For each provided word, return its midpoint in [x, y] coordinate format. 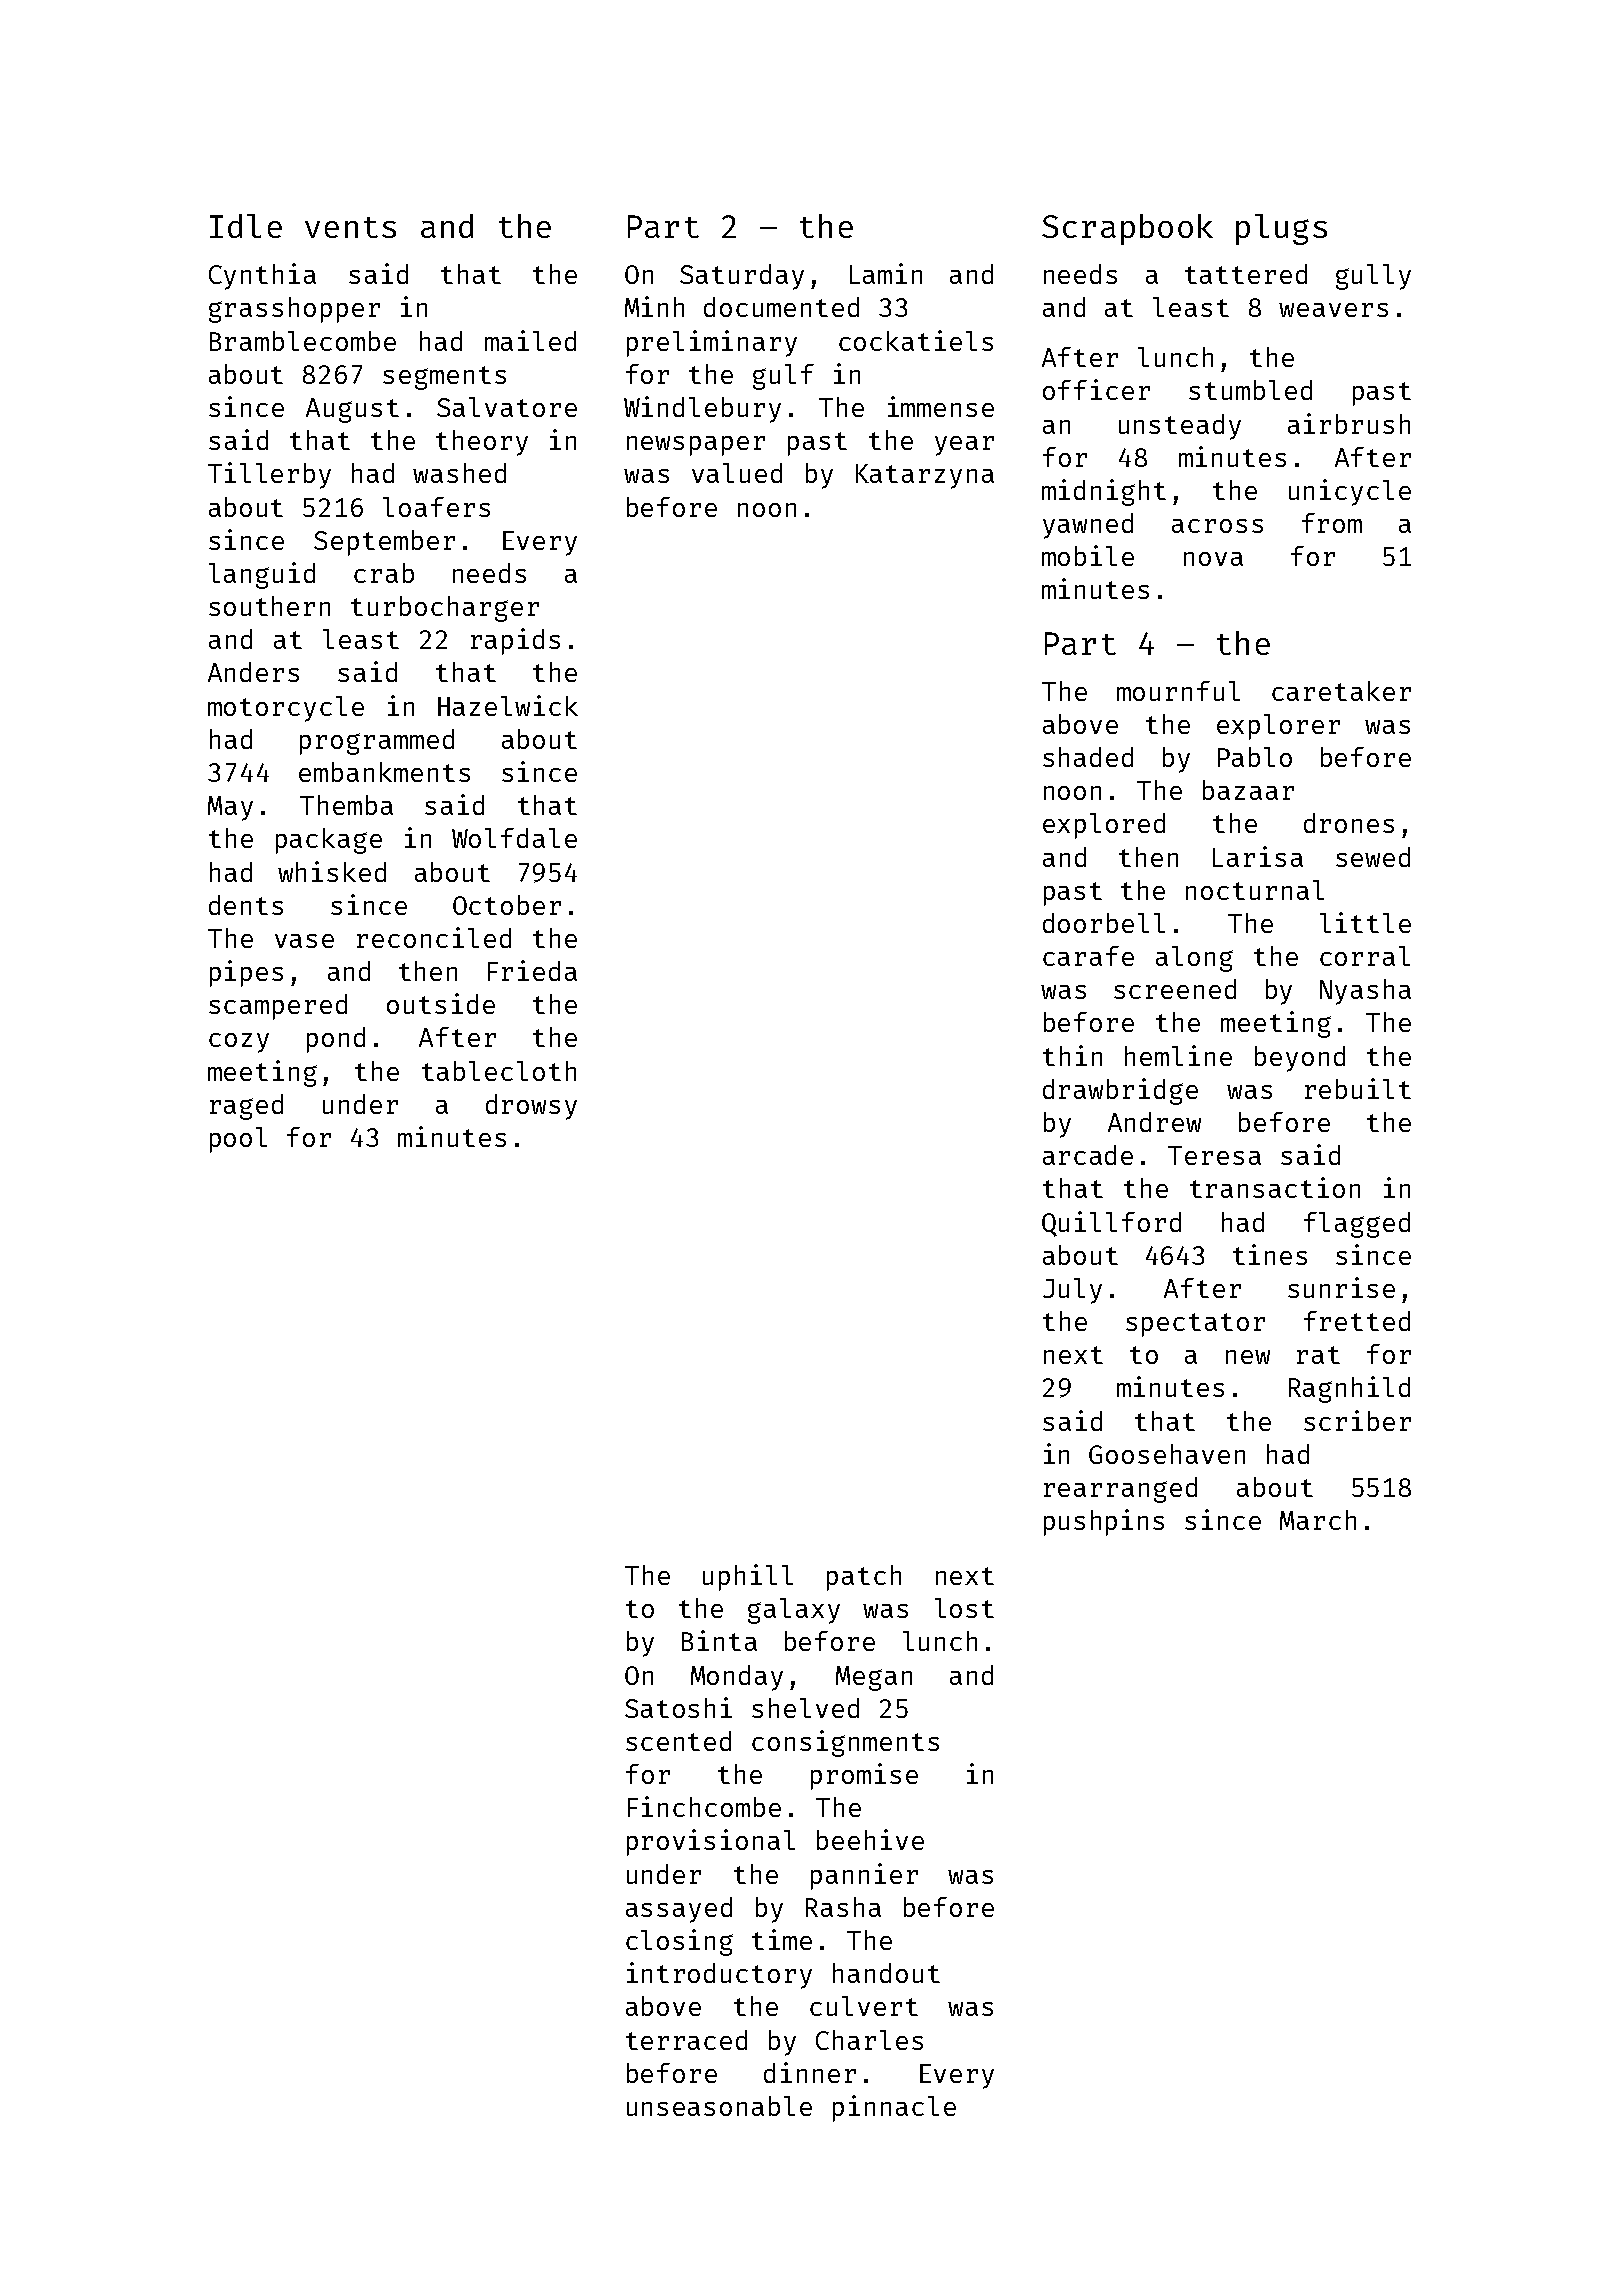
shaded [1088, 757]
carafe [1088, 956]
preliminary [712, 343]
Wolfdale [514, 838]
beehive [870, 1839]
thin [1072, 1055]
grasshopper [294, 310]
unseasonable [719, 2106]
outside [441, 1003]
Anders [253, 672]
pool [238, 1140]
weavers [1333, 310]
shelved [805, 1708]
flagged [1357, 1225]
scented [678, 1741]
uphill [748, 1577]
